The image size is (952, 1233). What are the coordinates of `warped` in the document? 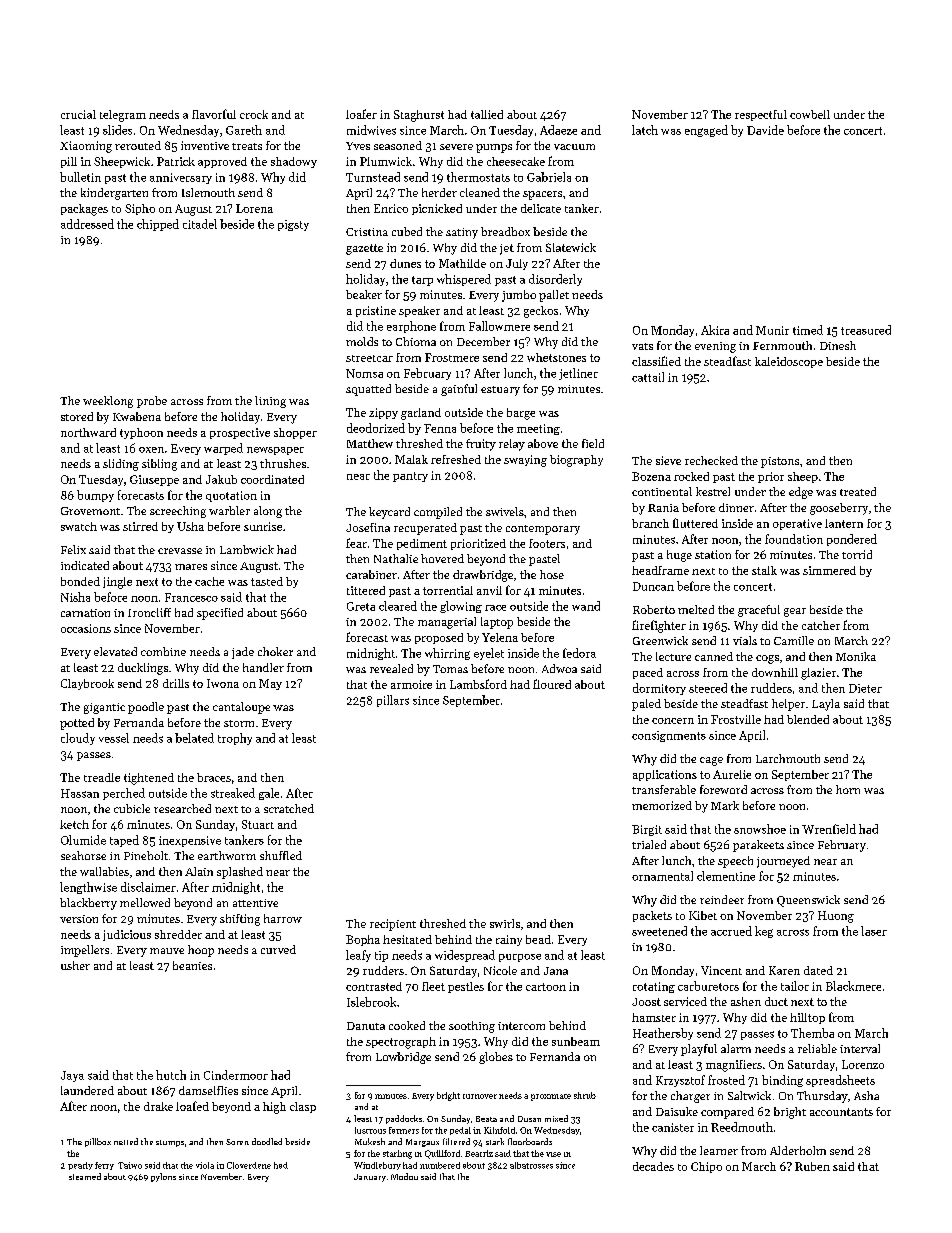 It's located at (223, 449).
